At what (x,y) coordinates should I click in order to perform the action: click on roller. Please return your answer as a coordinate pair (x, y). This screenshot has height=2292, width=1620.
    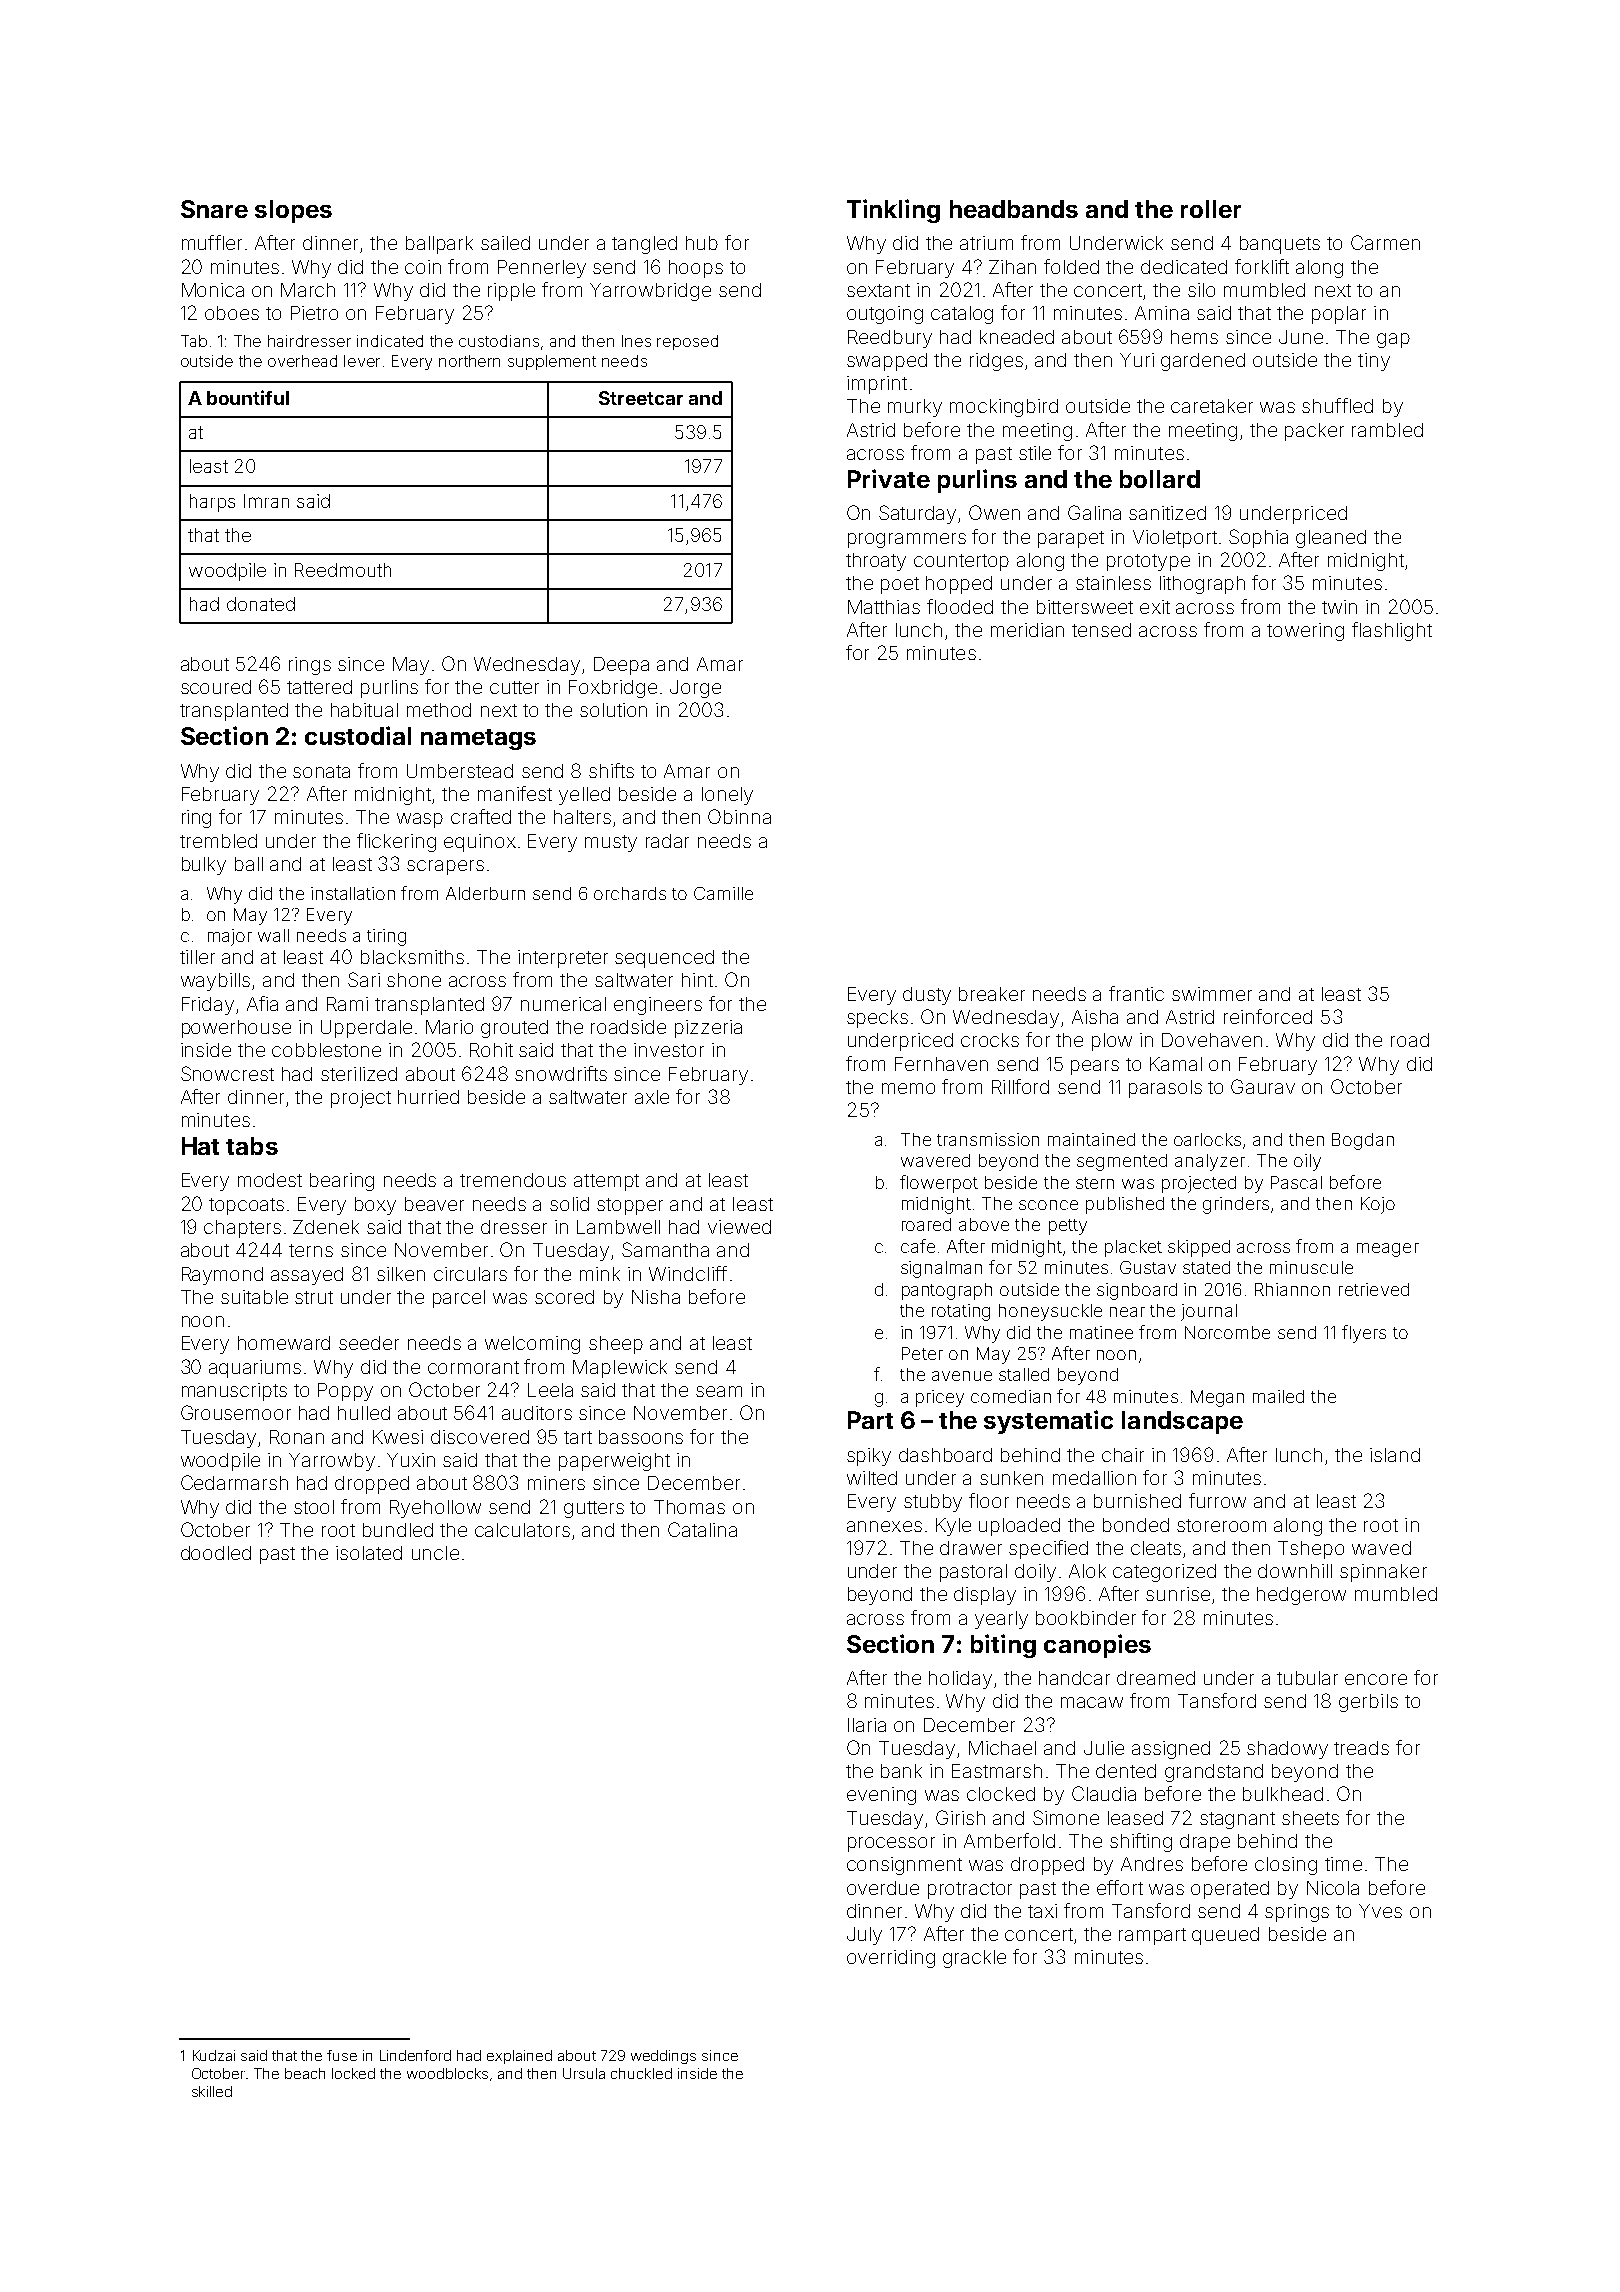
    Looking at the image, I should click on (1211, 209).
